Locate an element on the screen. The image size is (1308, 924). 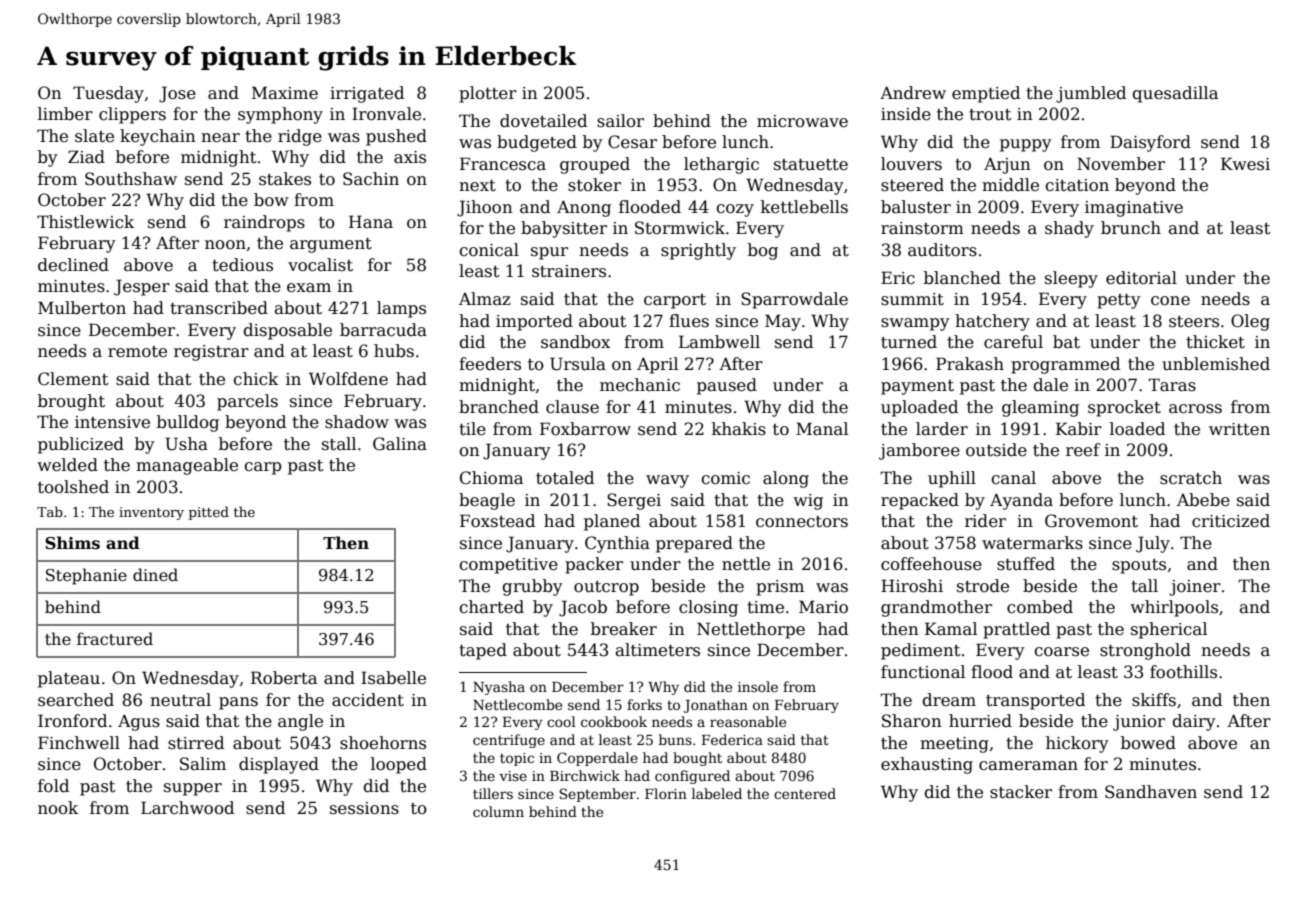
Nyasha is located at coordinates (499, 688).
